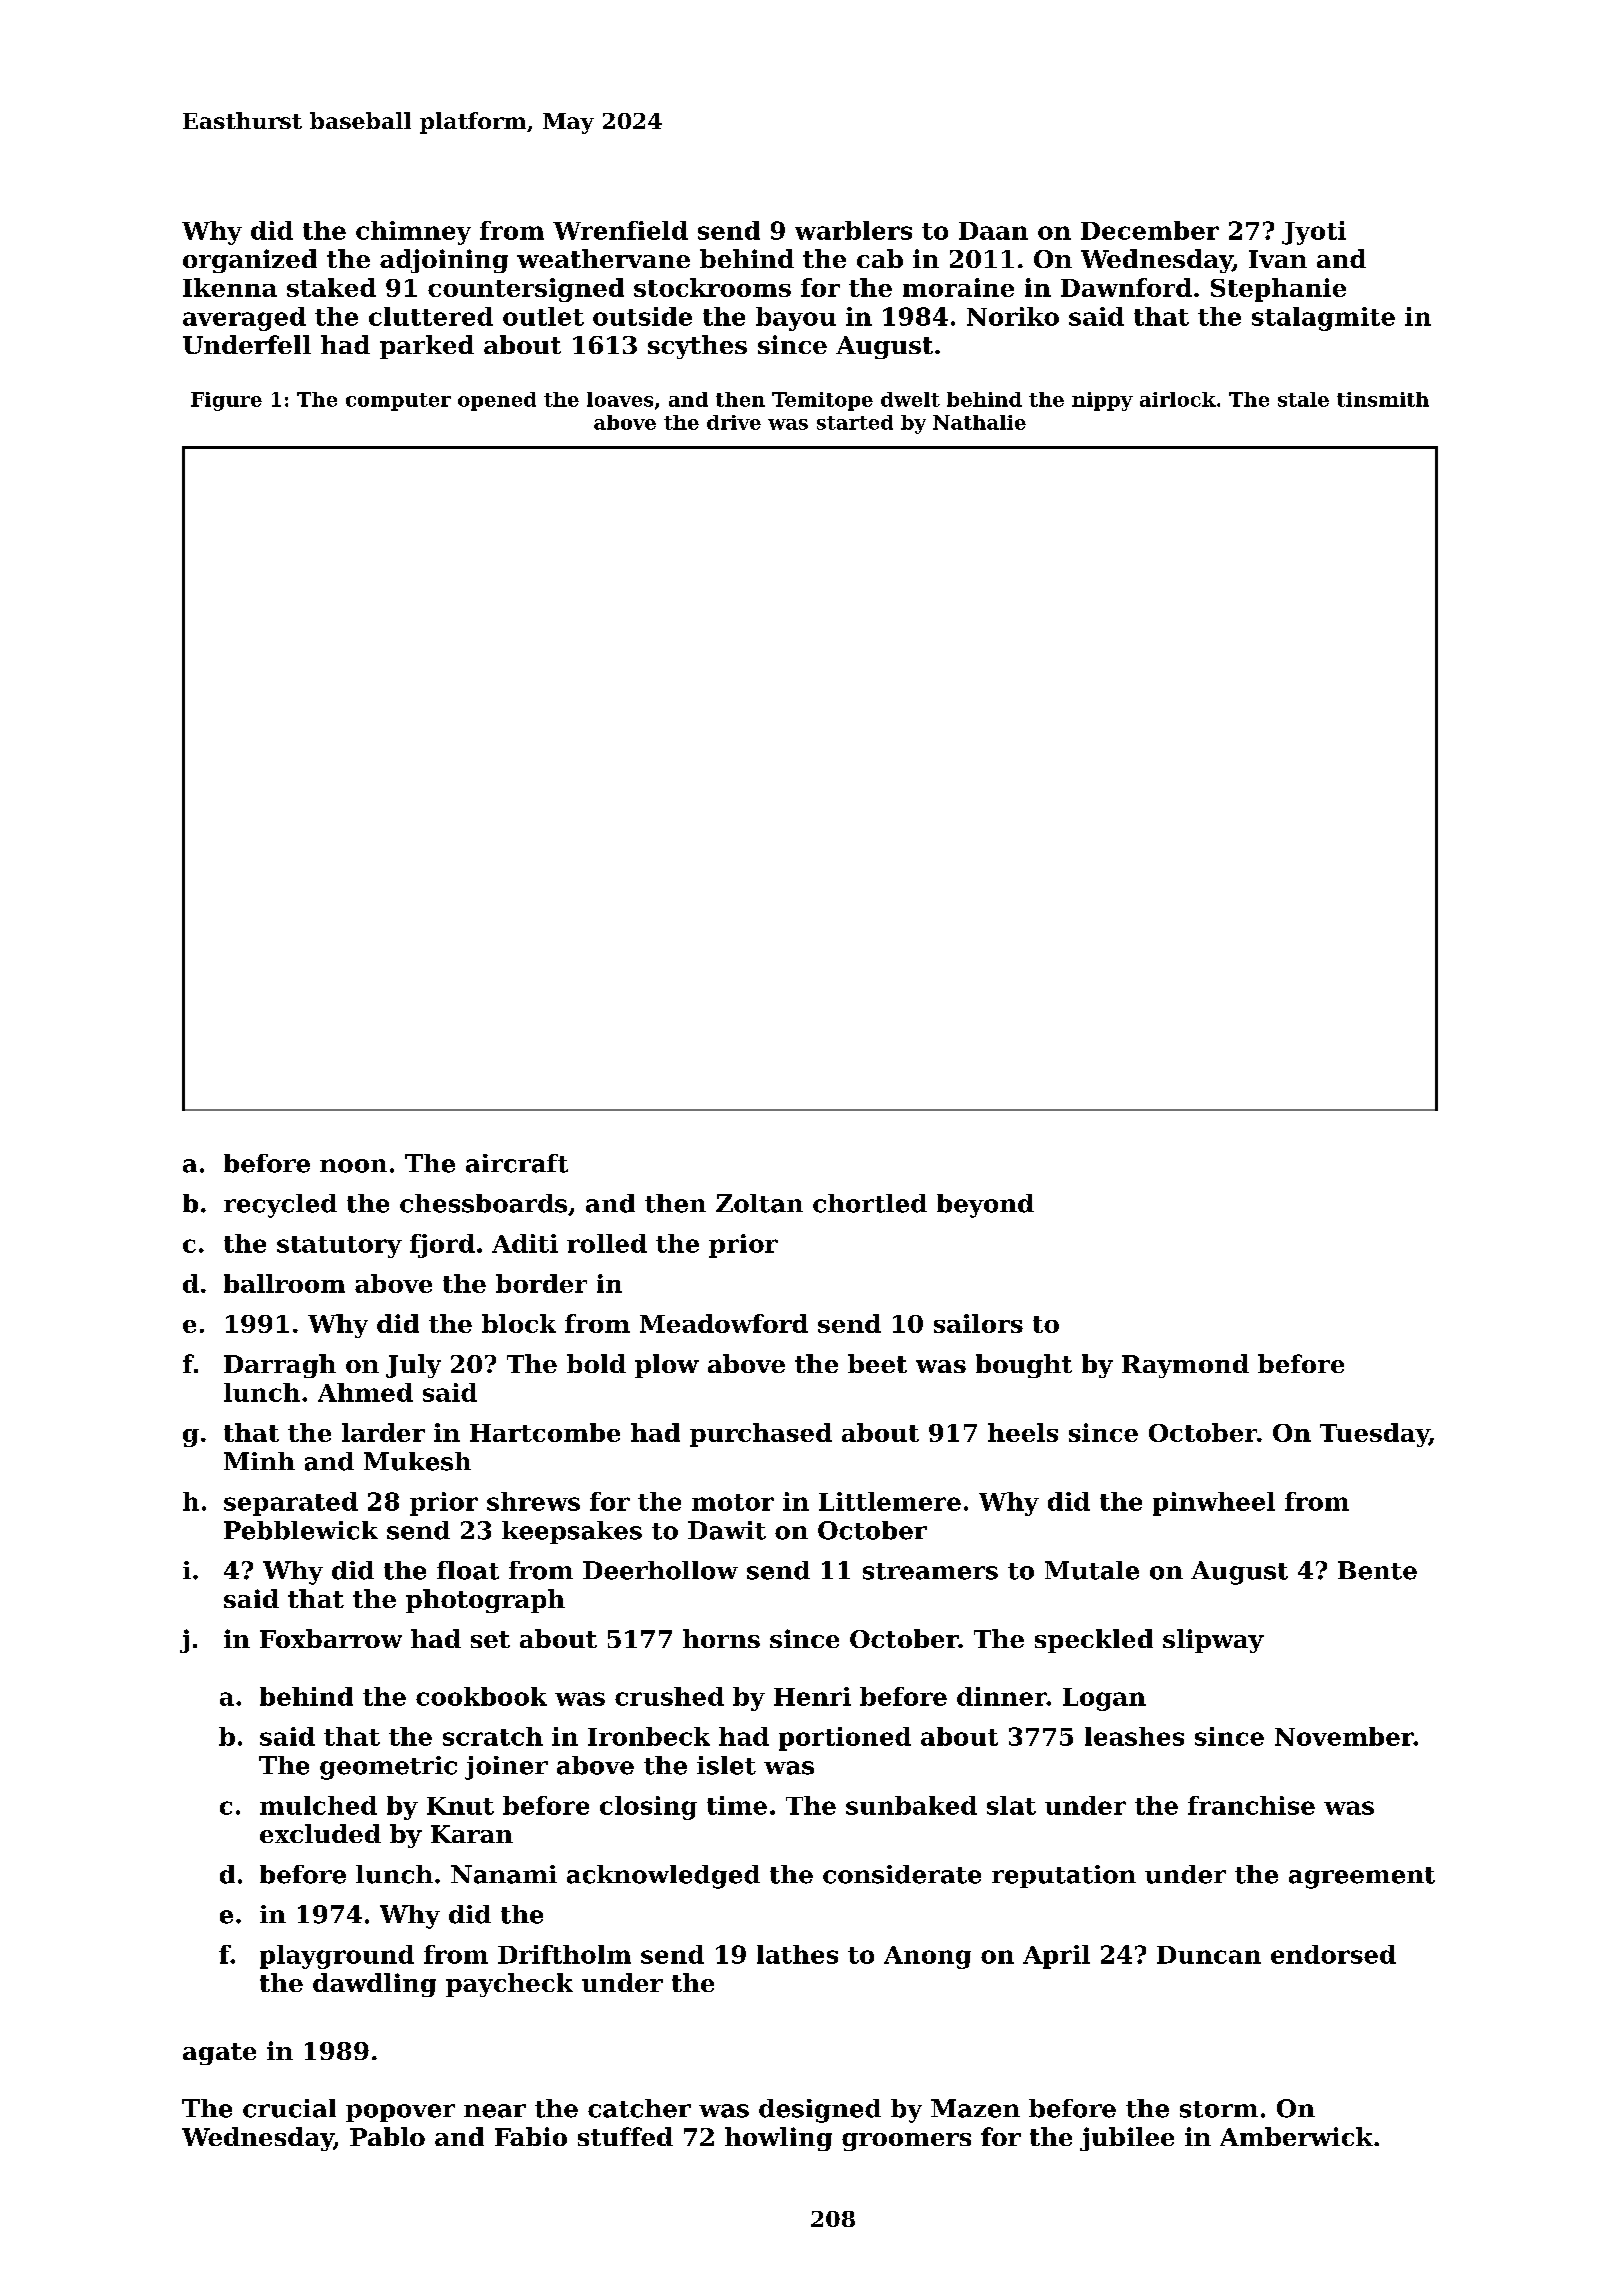 The image size is (1620, 2292). What do you see at coordinates (1150, 230) in the screenshot?
I see `December` at bounding box center [1150, 230].
